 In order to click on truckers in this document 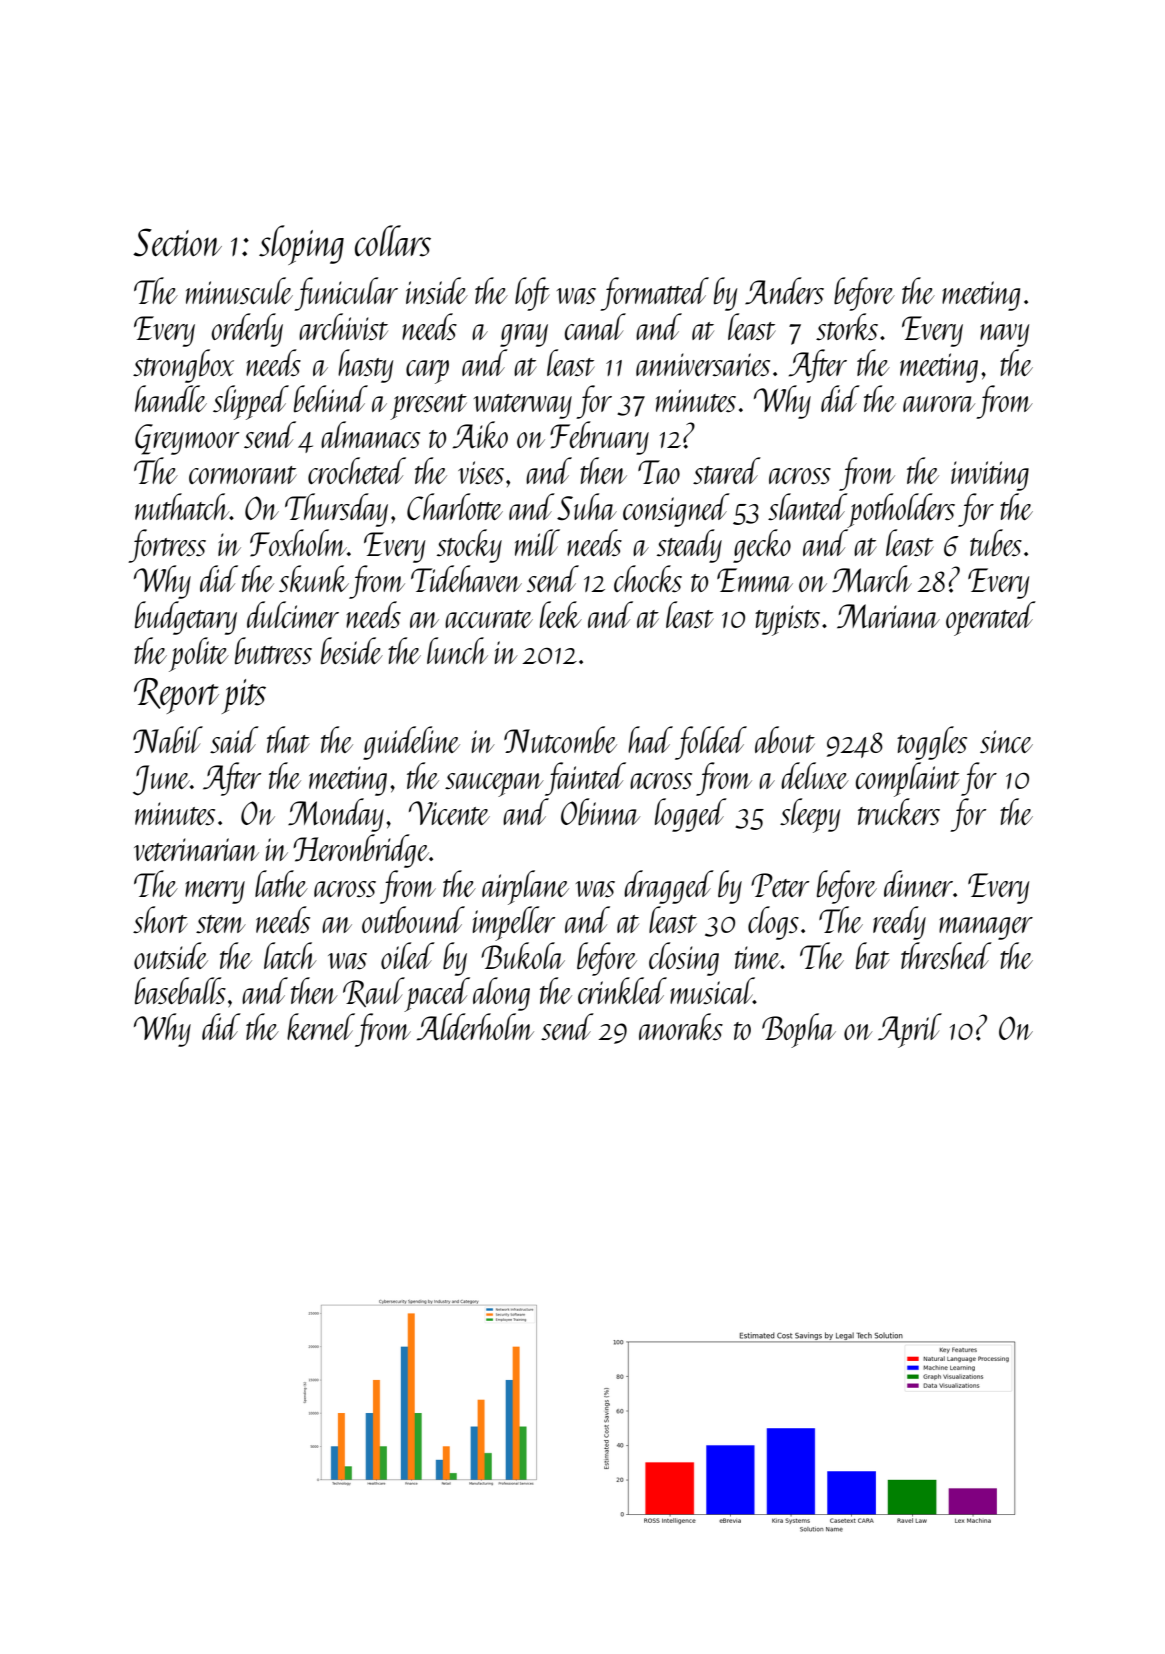, I will do `click(899, 811)`.
